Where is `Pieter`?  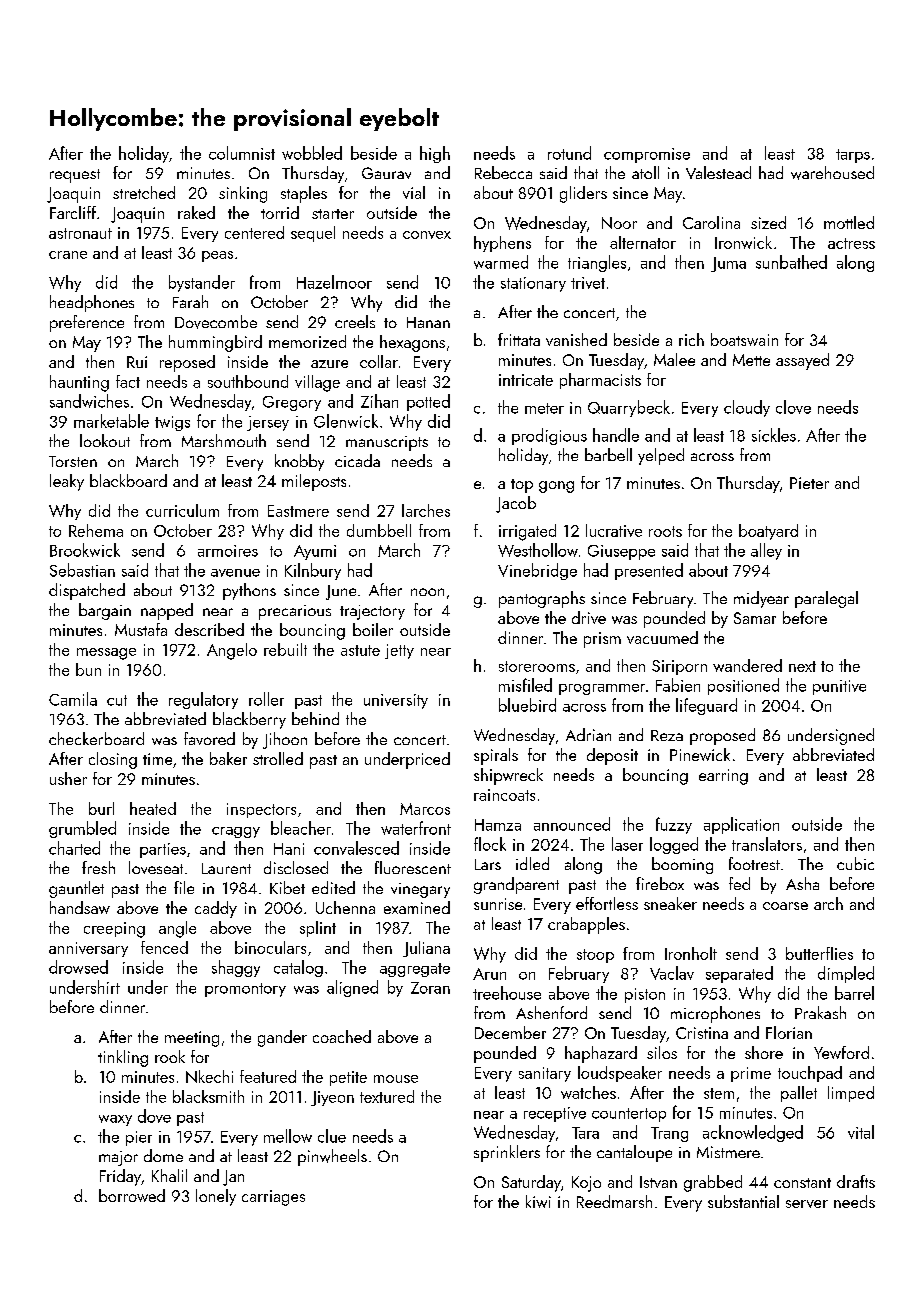 Pieter is located at coordinates (809, 483).
